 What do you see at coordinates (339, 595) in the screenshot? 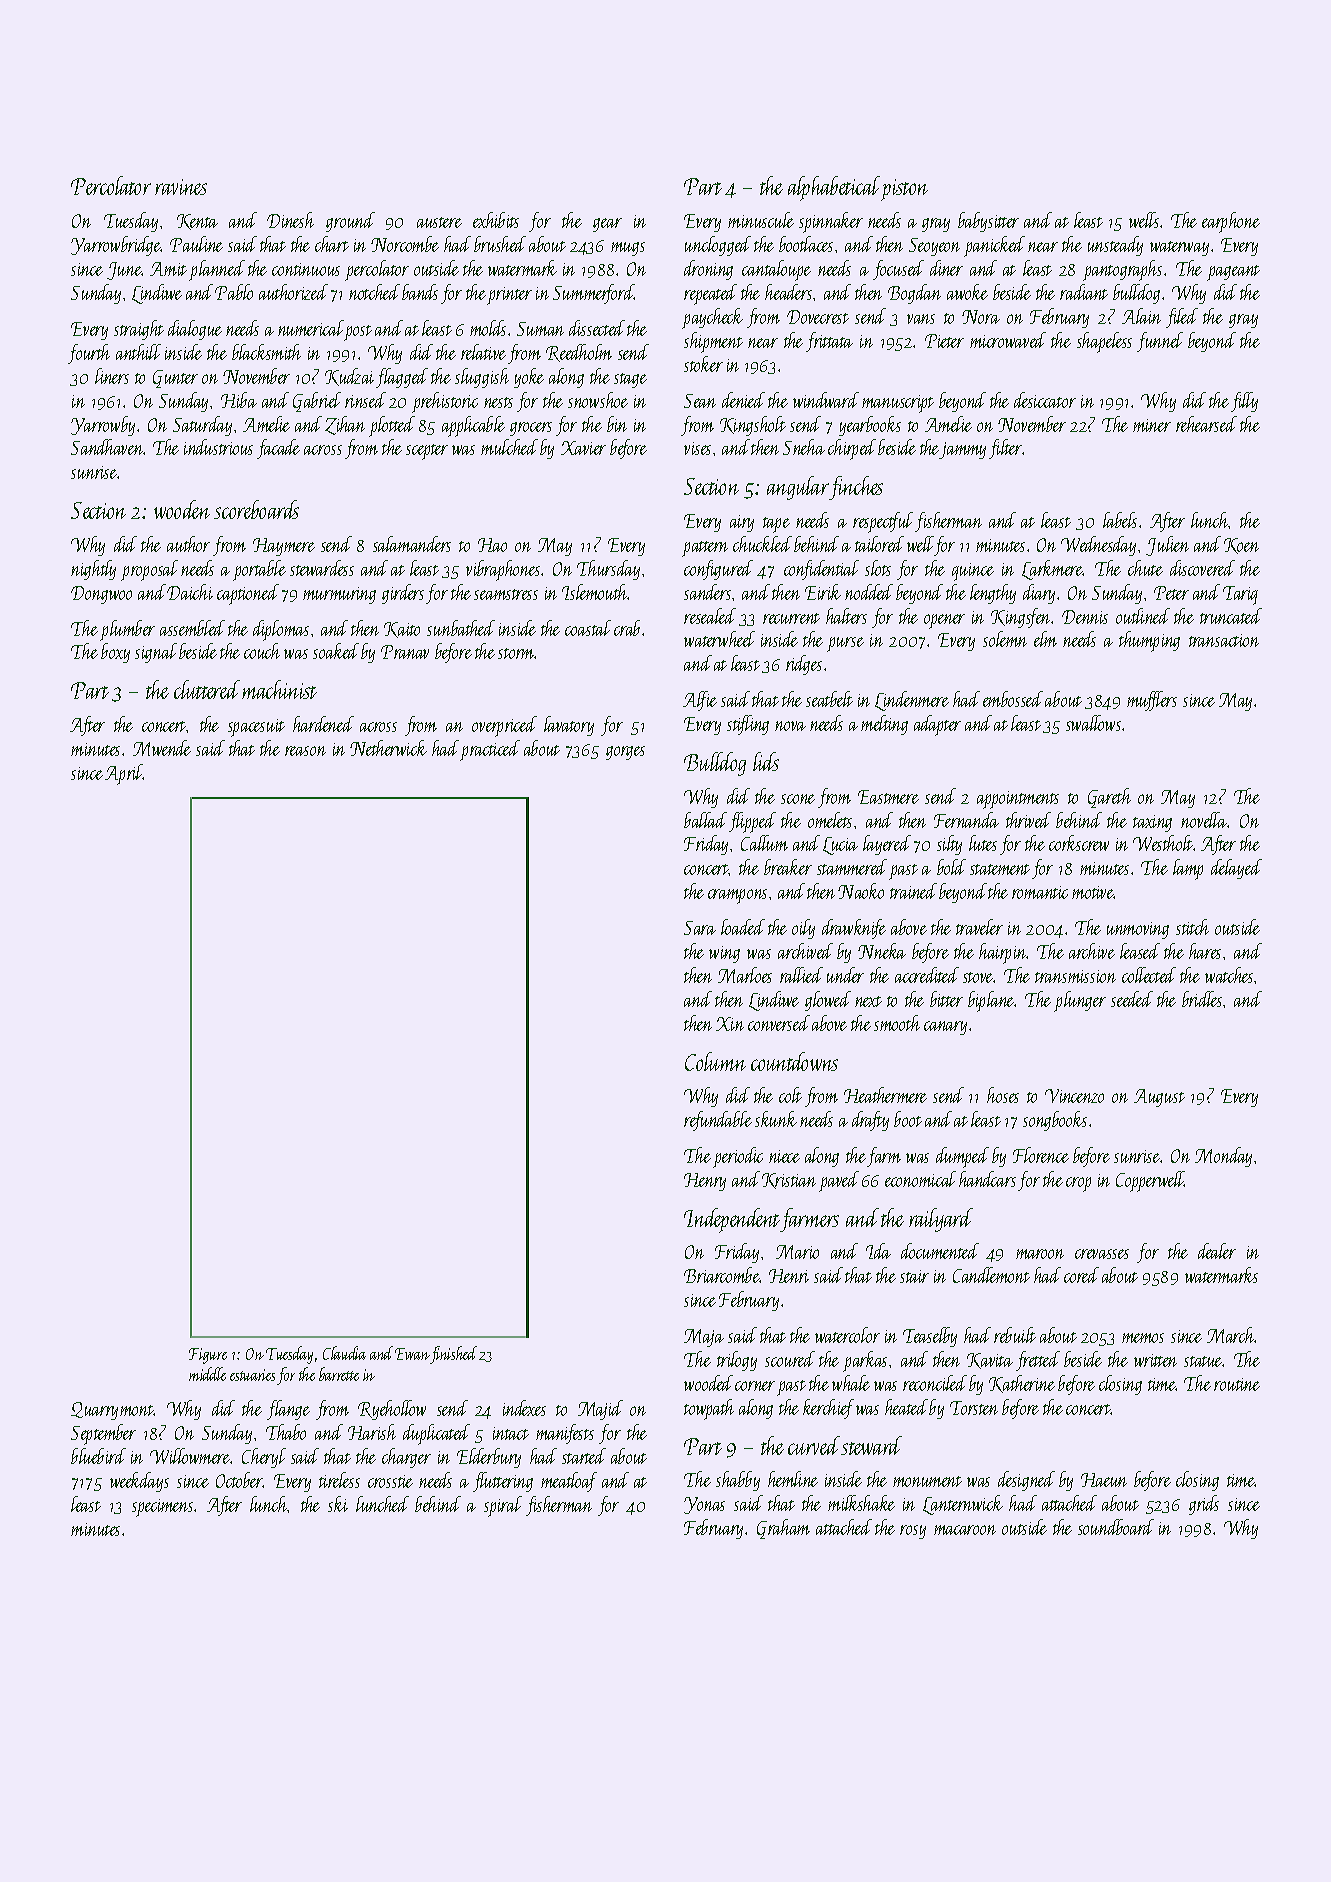
I see `murmuring` at bounding box center [339, 595].
